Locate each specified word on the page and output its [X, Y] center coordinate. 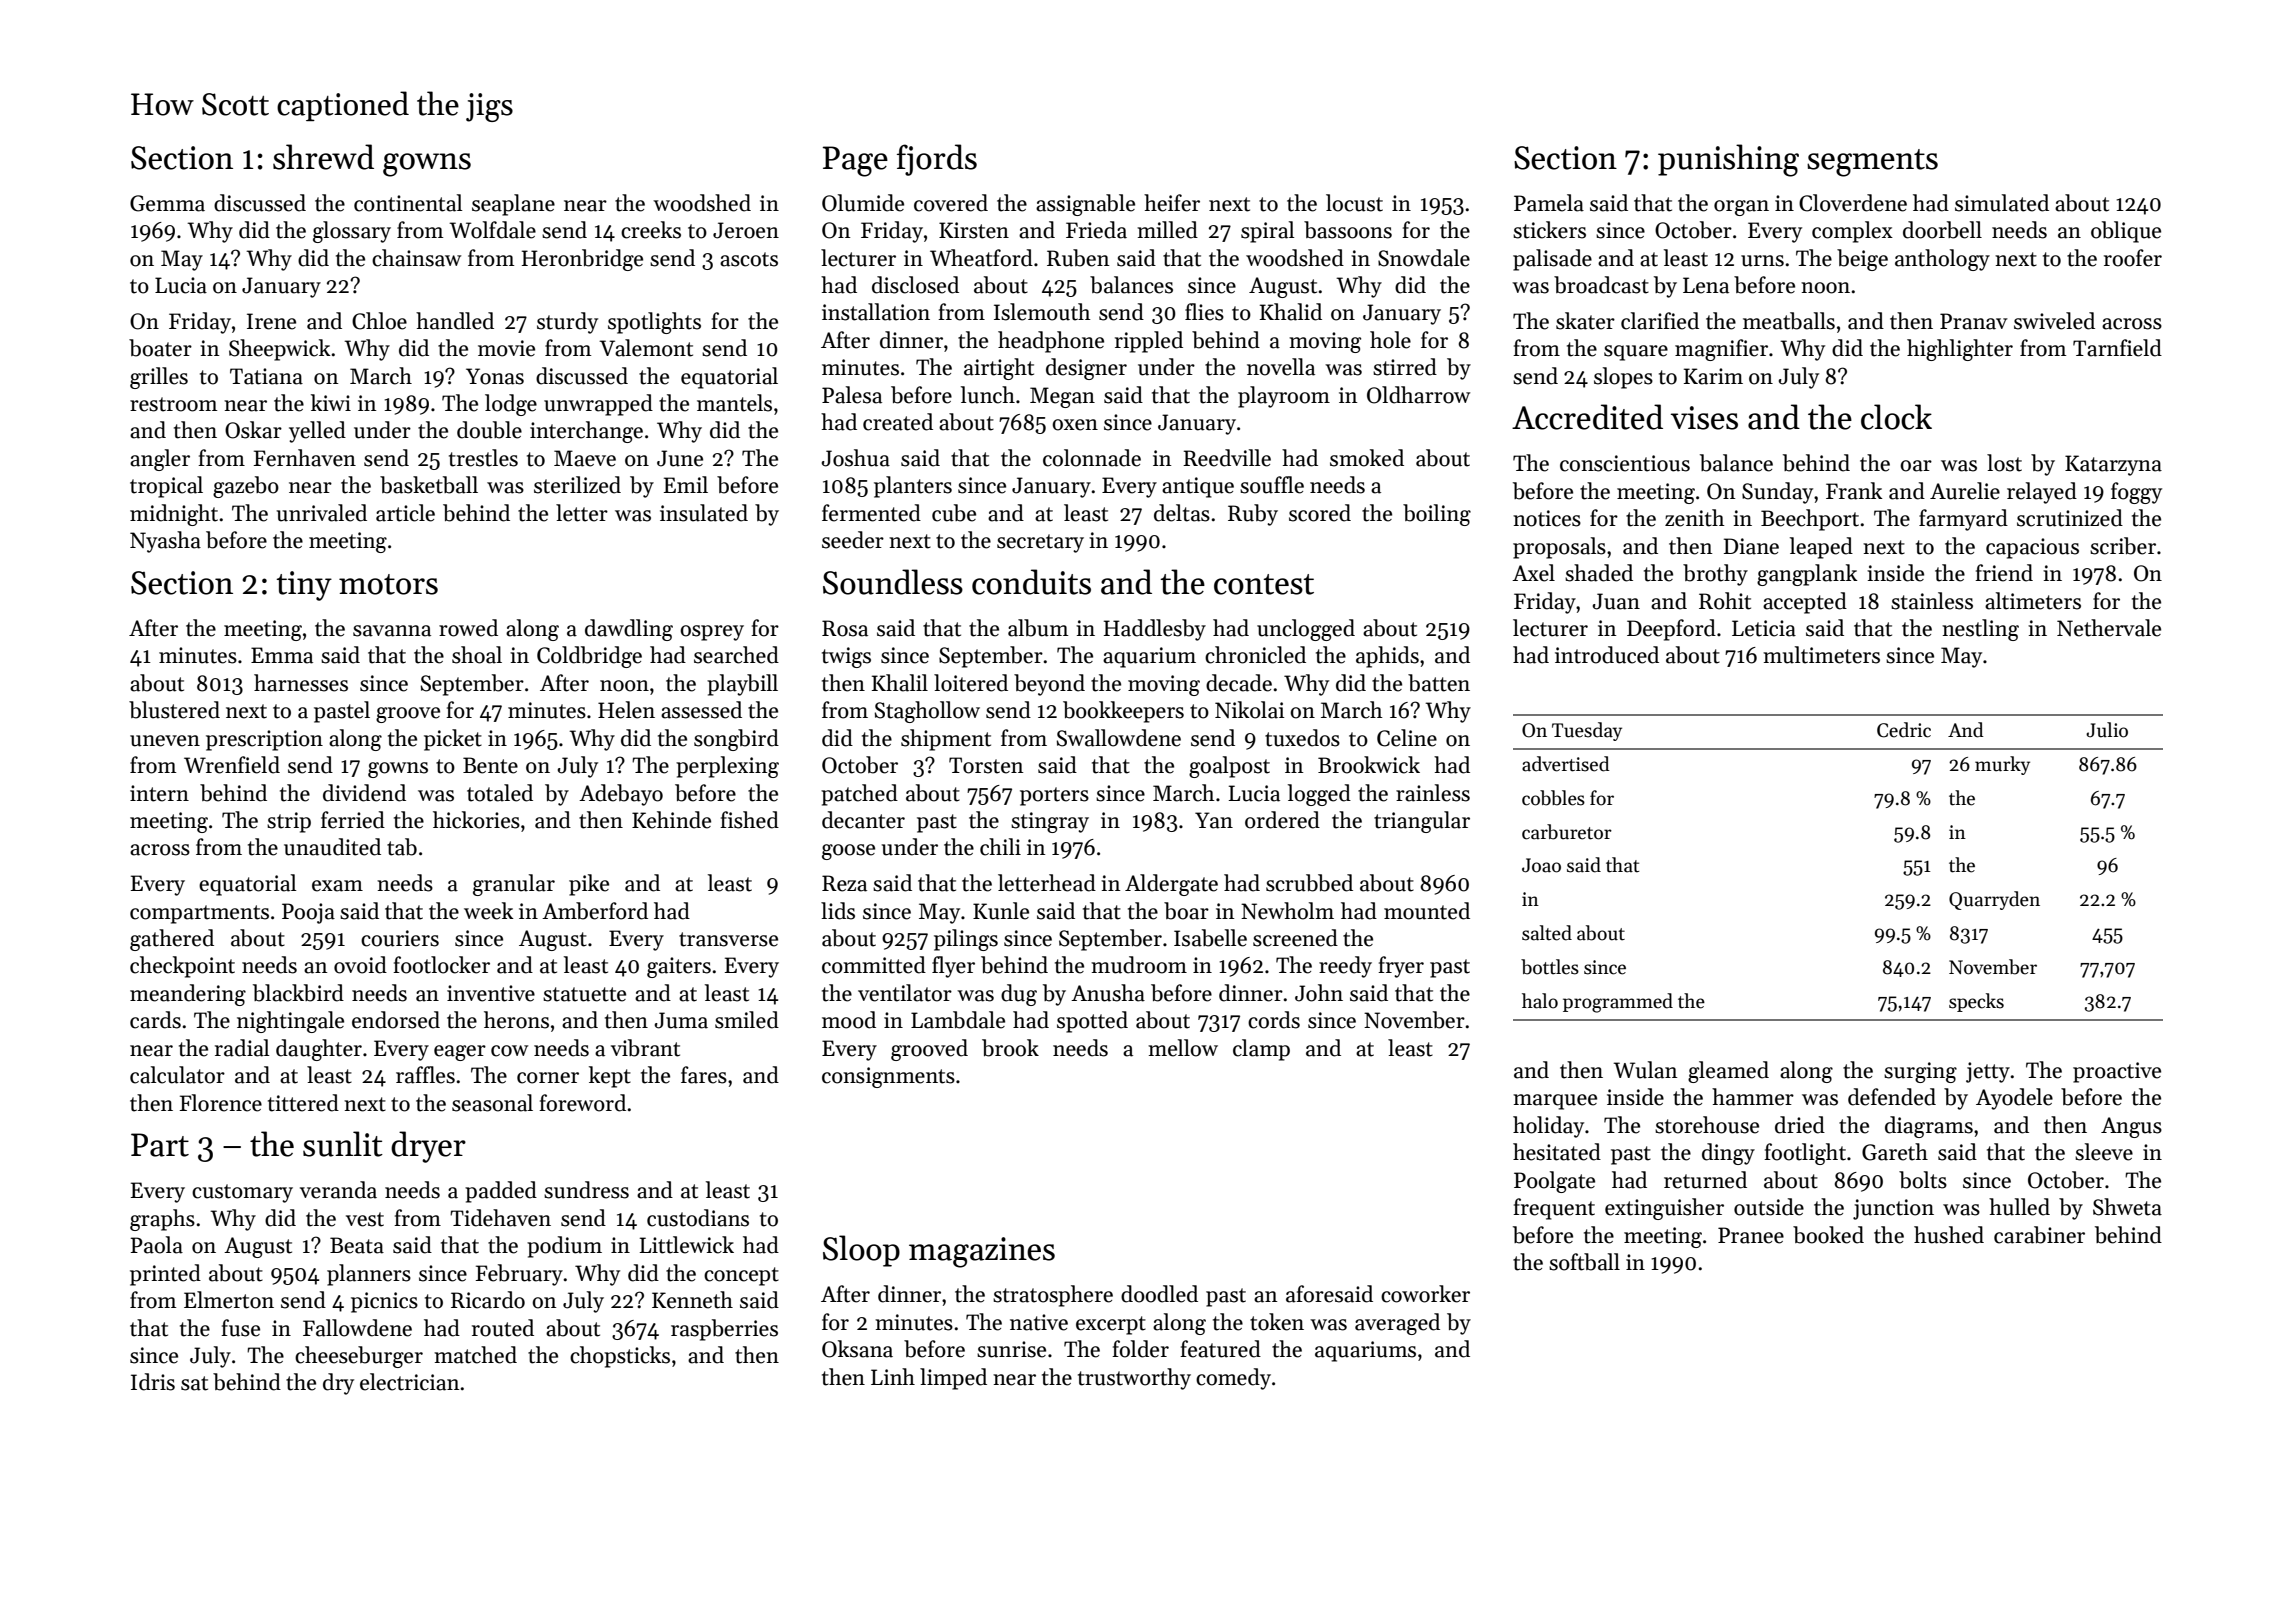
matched [475, 1355]
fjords [937, 160]
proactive [2117, 1072]
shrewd [323, 157]
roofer [2133, 258]
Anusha [1108, 993]
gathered [172, 940]
